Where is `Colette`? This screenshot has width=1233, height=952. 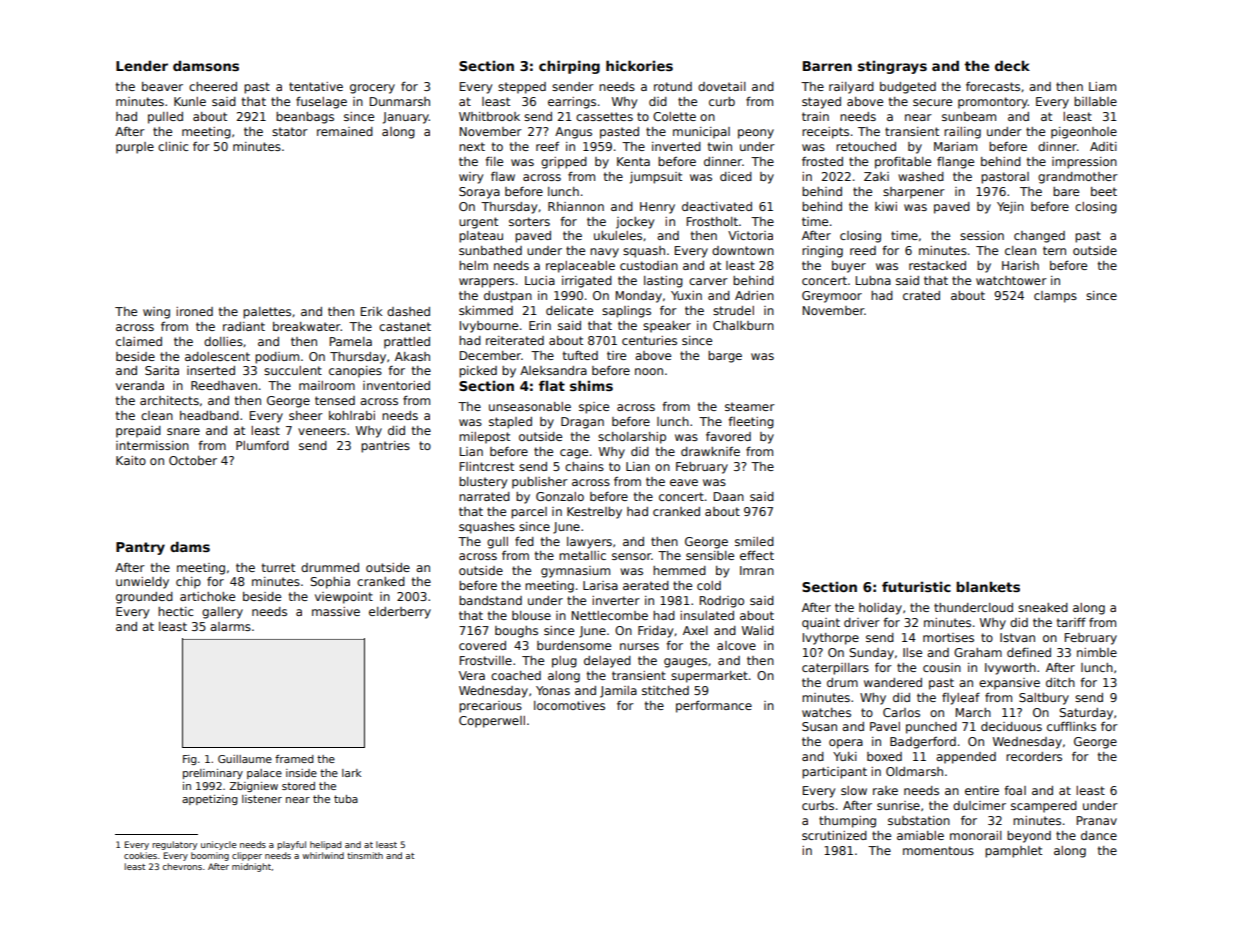
Colette is located at coordinates (674, 116).
